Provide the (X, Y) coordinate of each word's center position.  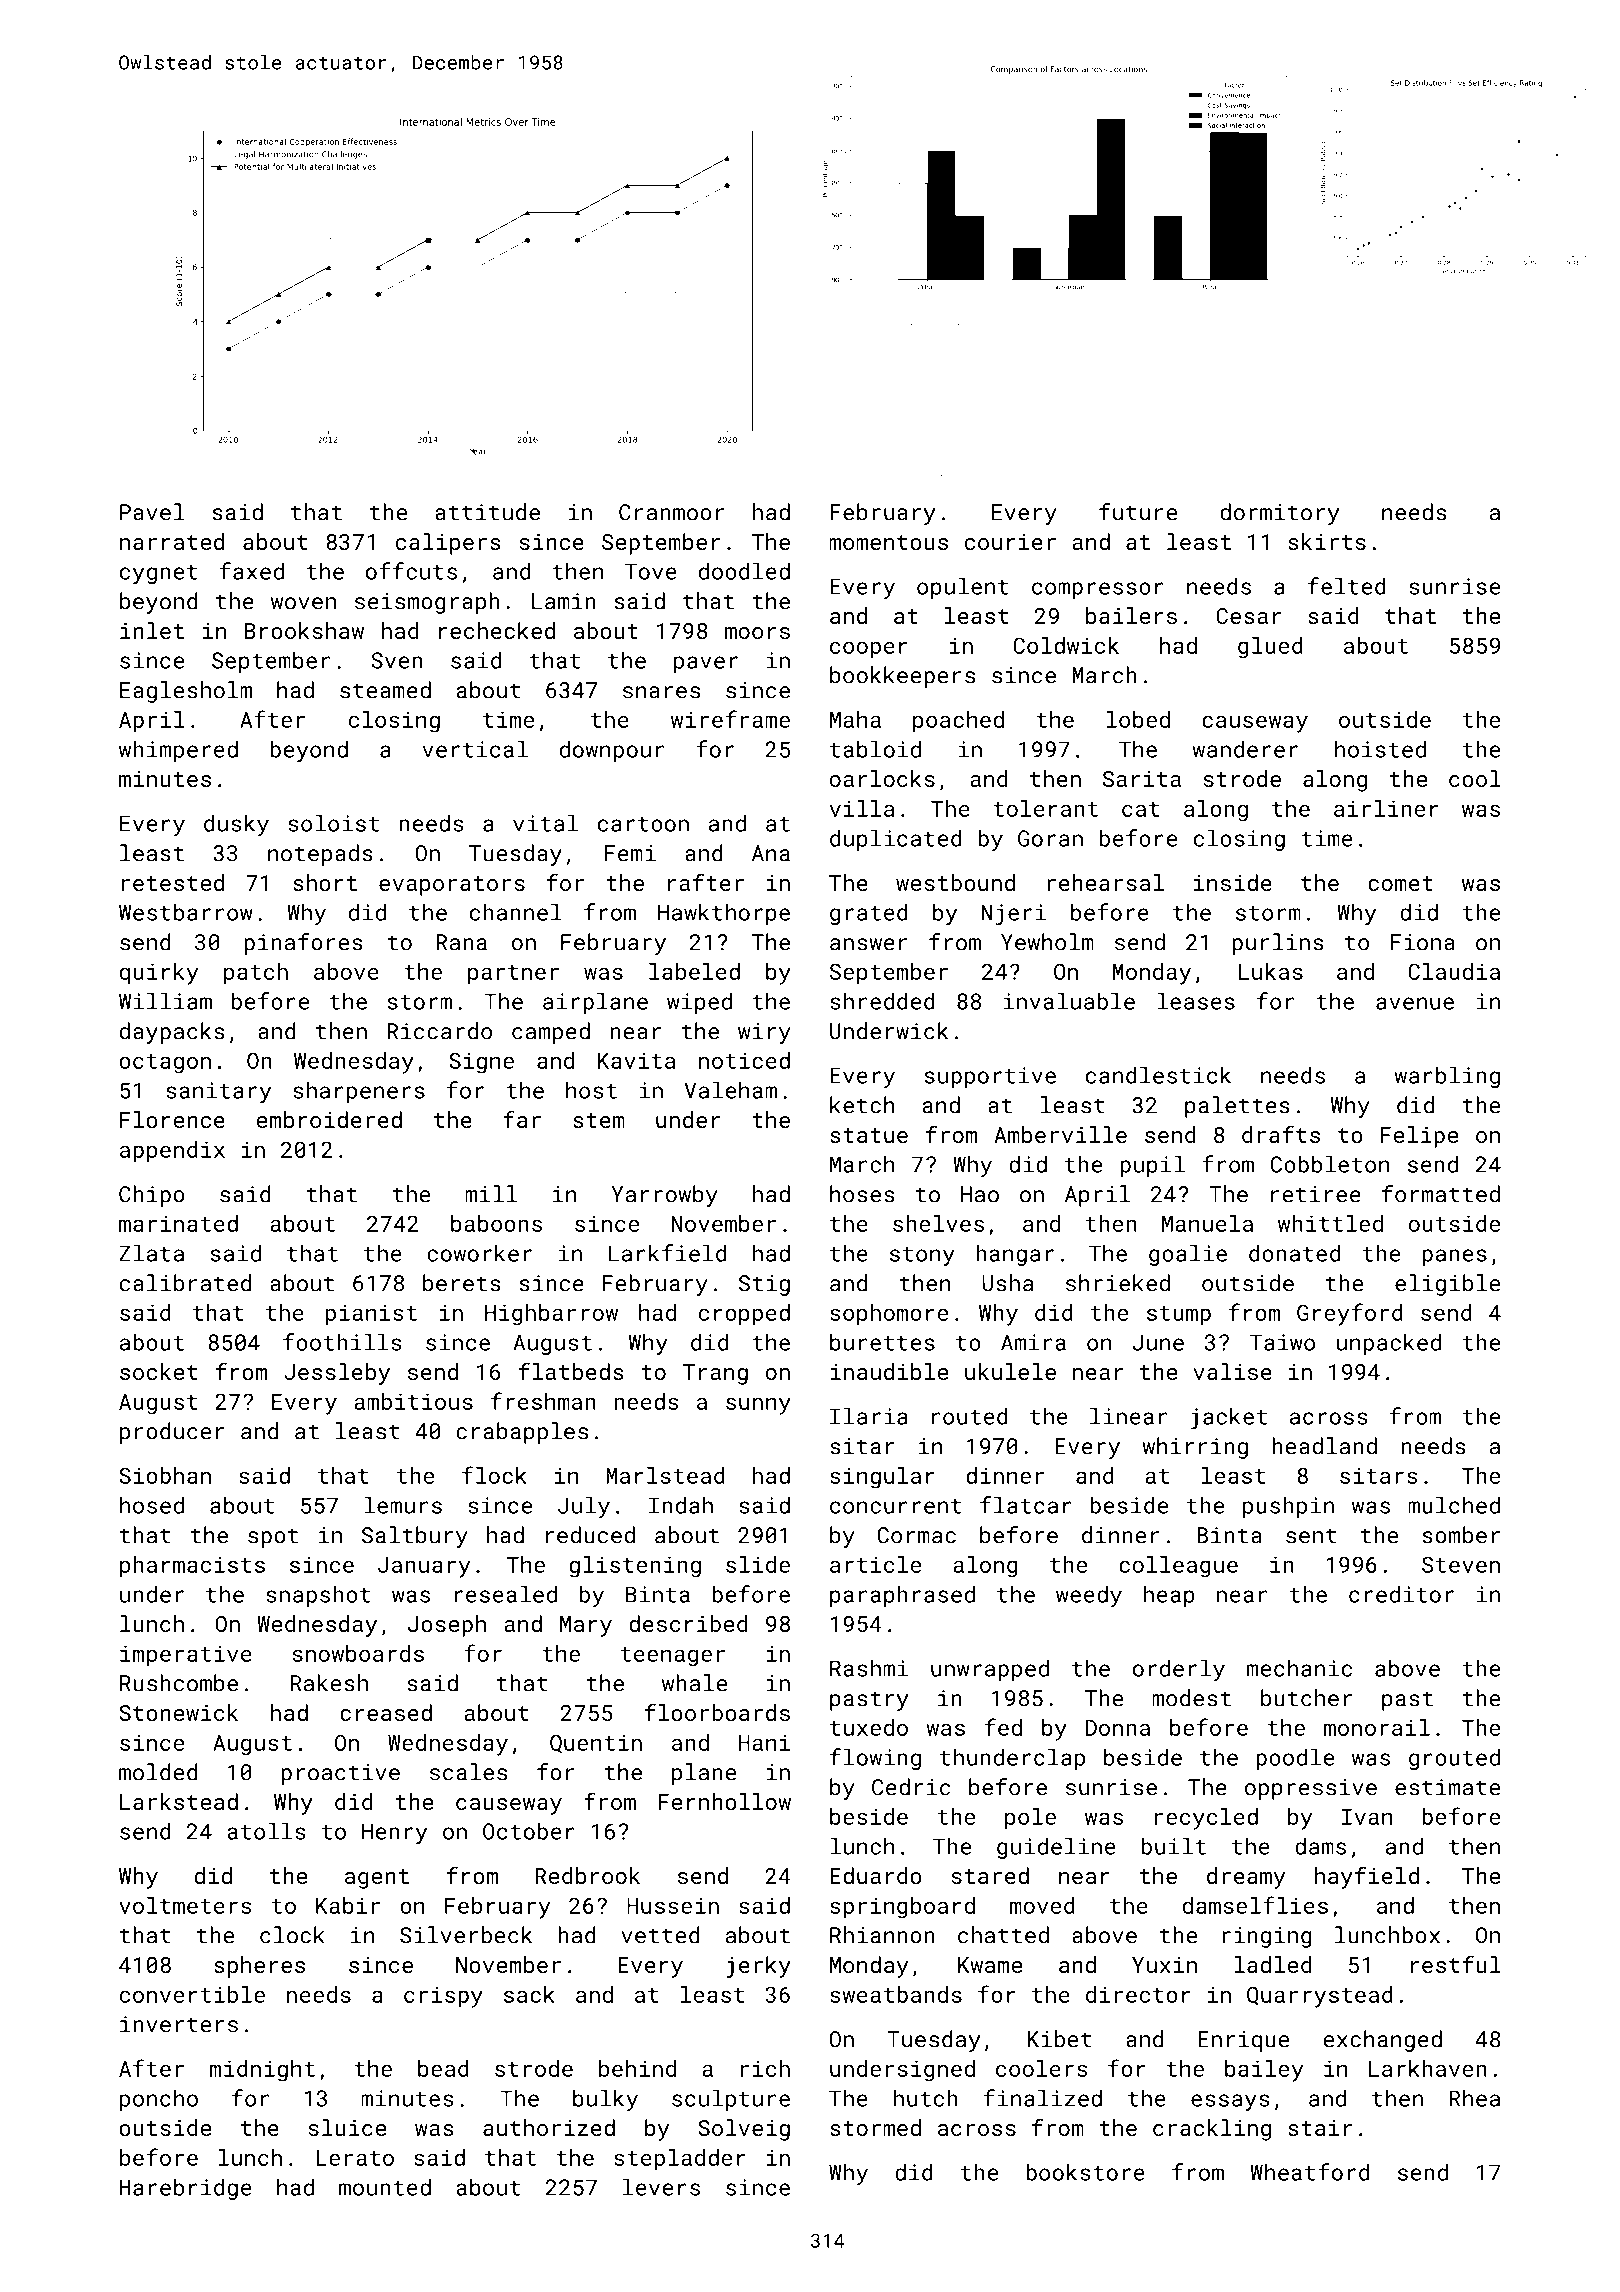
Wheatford (1309, 2172)
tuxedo (869, 1727)
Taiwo (1282, 1342)
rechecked (497, 630)
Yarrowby (664, 1196)
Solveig (744, 2130)
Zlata (151, 1253)
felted (1347, 586)
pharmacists (192, 1567)
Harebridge (186, 2189)
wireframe (730, 719)
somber (1461, 1535)
